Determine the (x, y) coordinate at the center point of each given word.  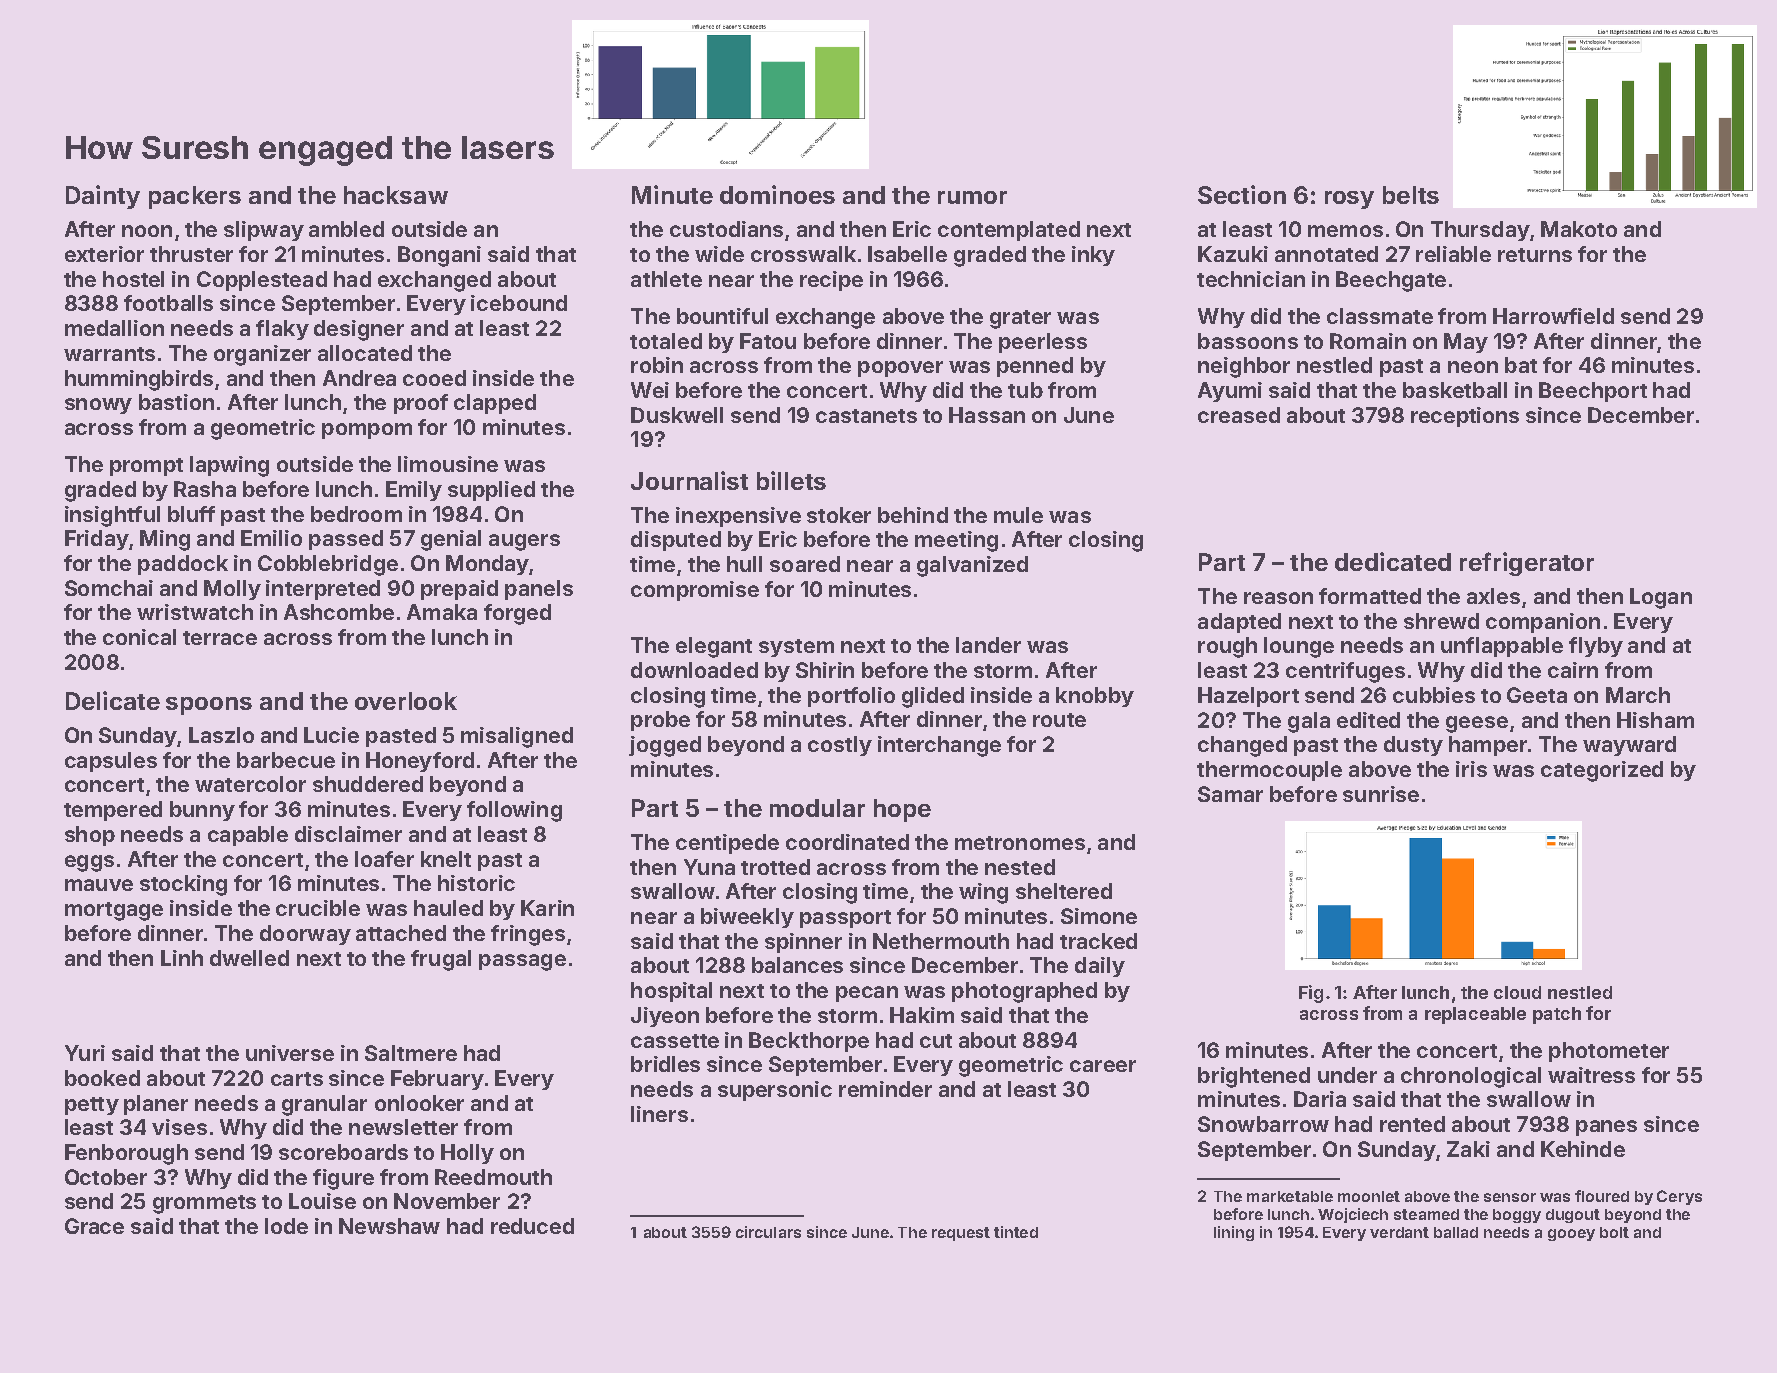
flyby (1596, 647)
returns (1535, 255)
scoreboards (343, 1152)
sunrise (1381, 794)
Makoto (1579, 229)
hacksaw (396, 195)
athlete (666, 279)
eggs (89, 863)
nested (1020, 867)
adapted (1239, 623)
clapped (495, 404)
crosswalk (803, 254)
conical (139, 637)
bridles (665, 1064)
